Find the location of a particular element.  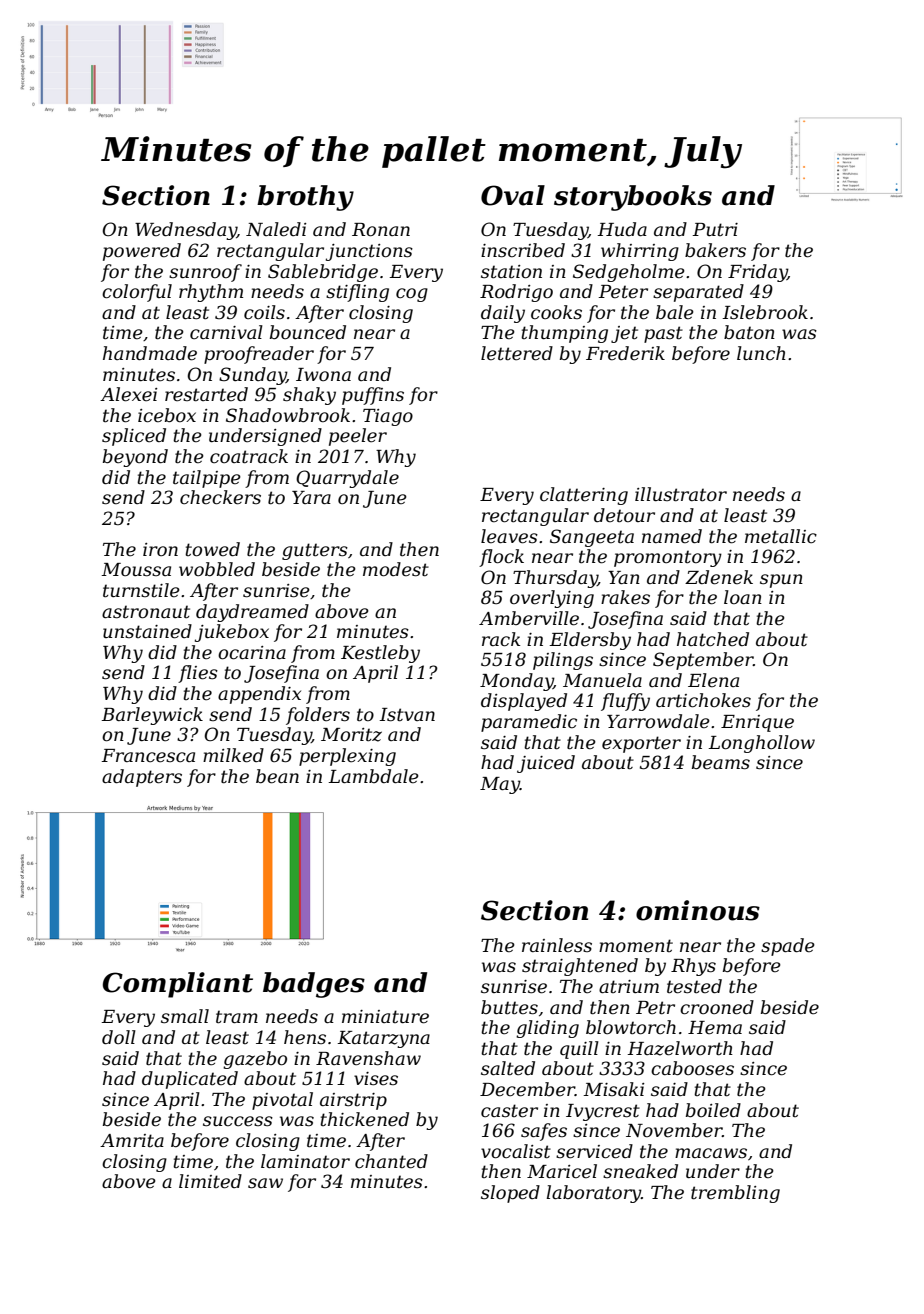

past is located at coordinates (663, 334).
